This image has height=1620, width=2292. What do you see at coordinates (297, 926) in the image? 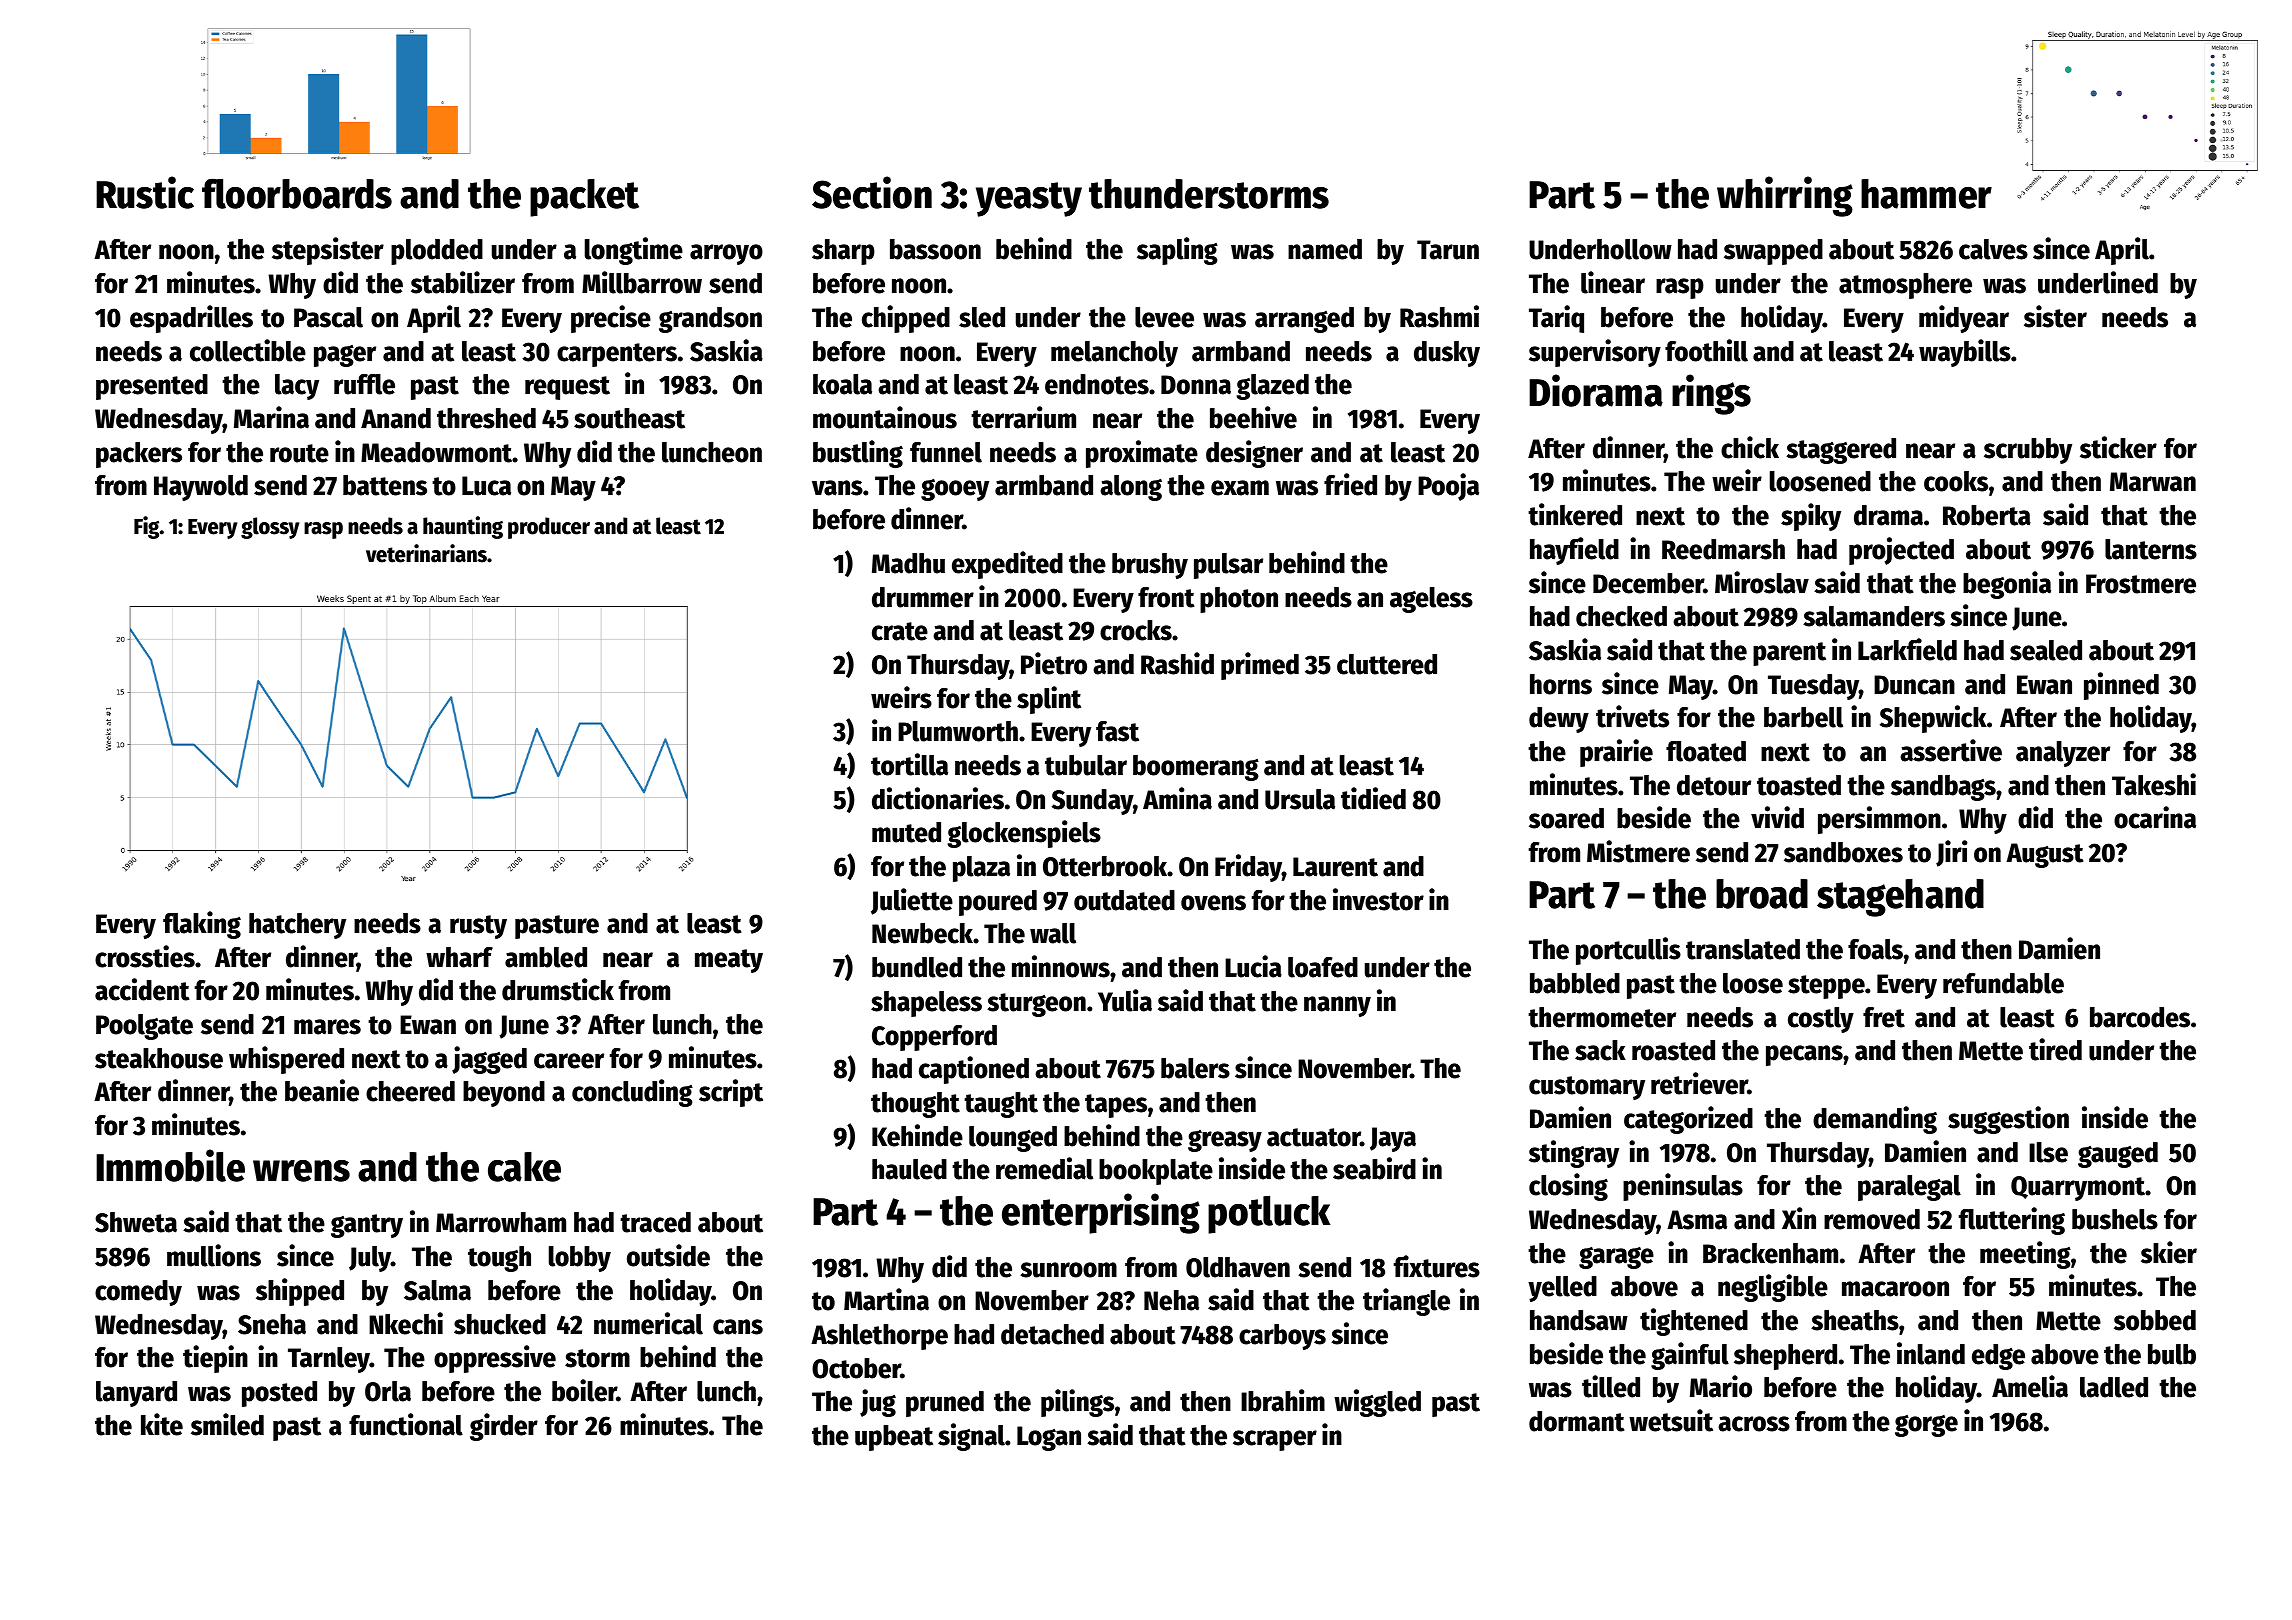
I see `hatchery` at bounding box center [297, 926].
